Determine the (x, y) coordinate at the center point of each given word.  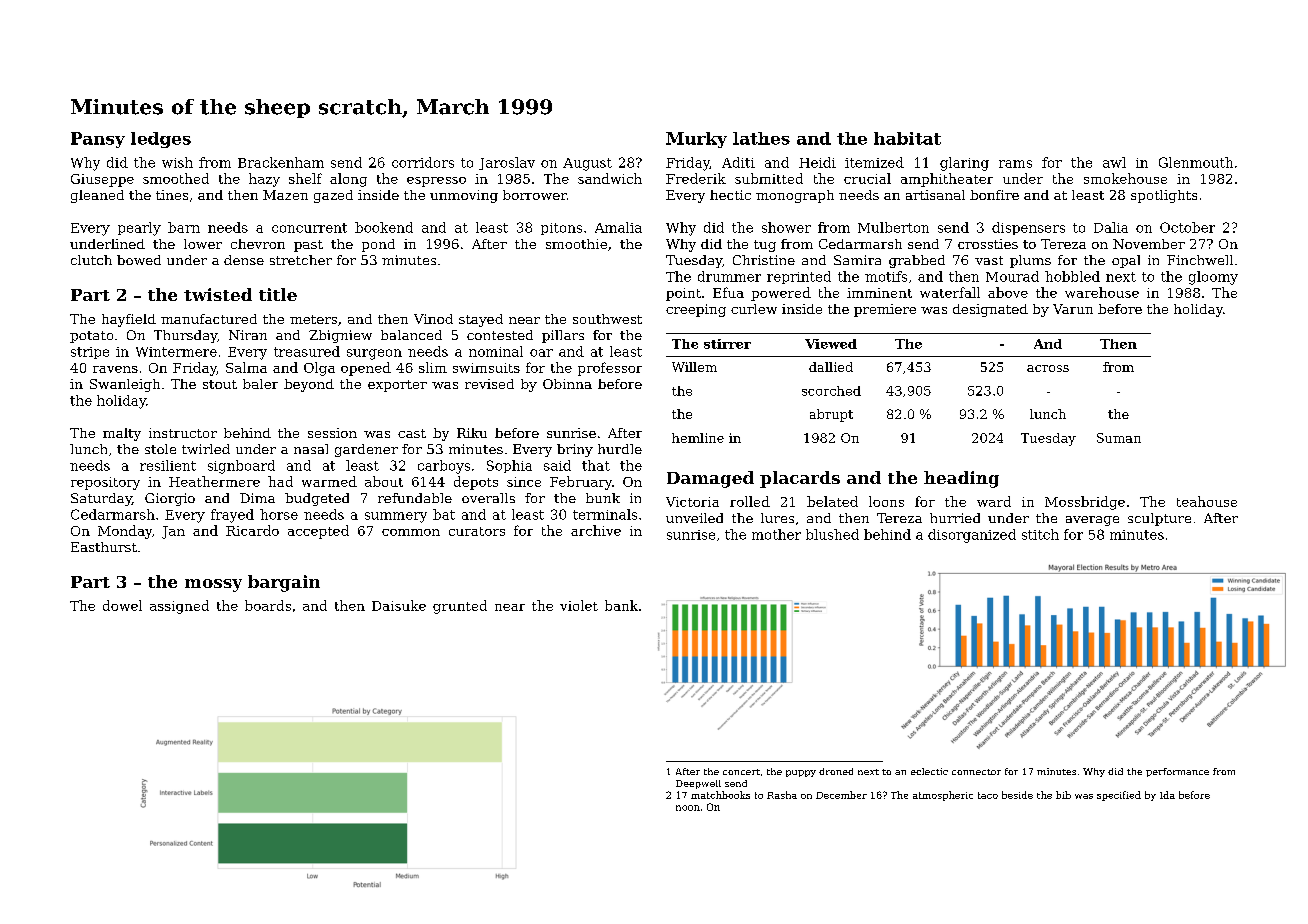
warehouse (1102, 292)
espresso (436, 182)
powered (781, 294)
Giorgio (170, 499)
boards (268, 605)
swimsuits (486, 368)
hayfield (129, 320)
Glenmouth (1196, 162)
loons (886, 501)
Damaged (710, 479)
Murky (696, 140)
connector (976, 772)
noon (688, 808)
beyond (309, 385)
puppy (801, 773)
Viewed (831, 344)
